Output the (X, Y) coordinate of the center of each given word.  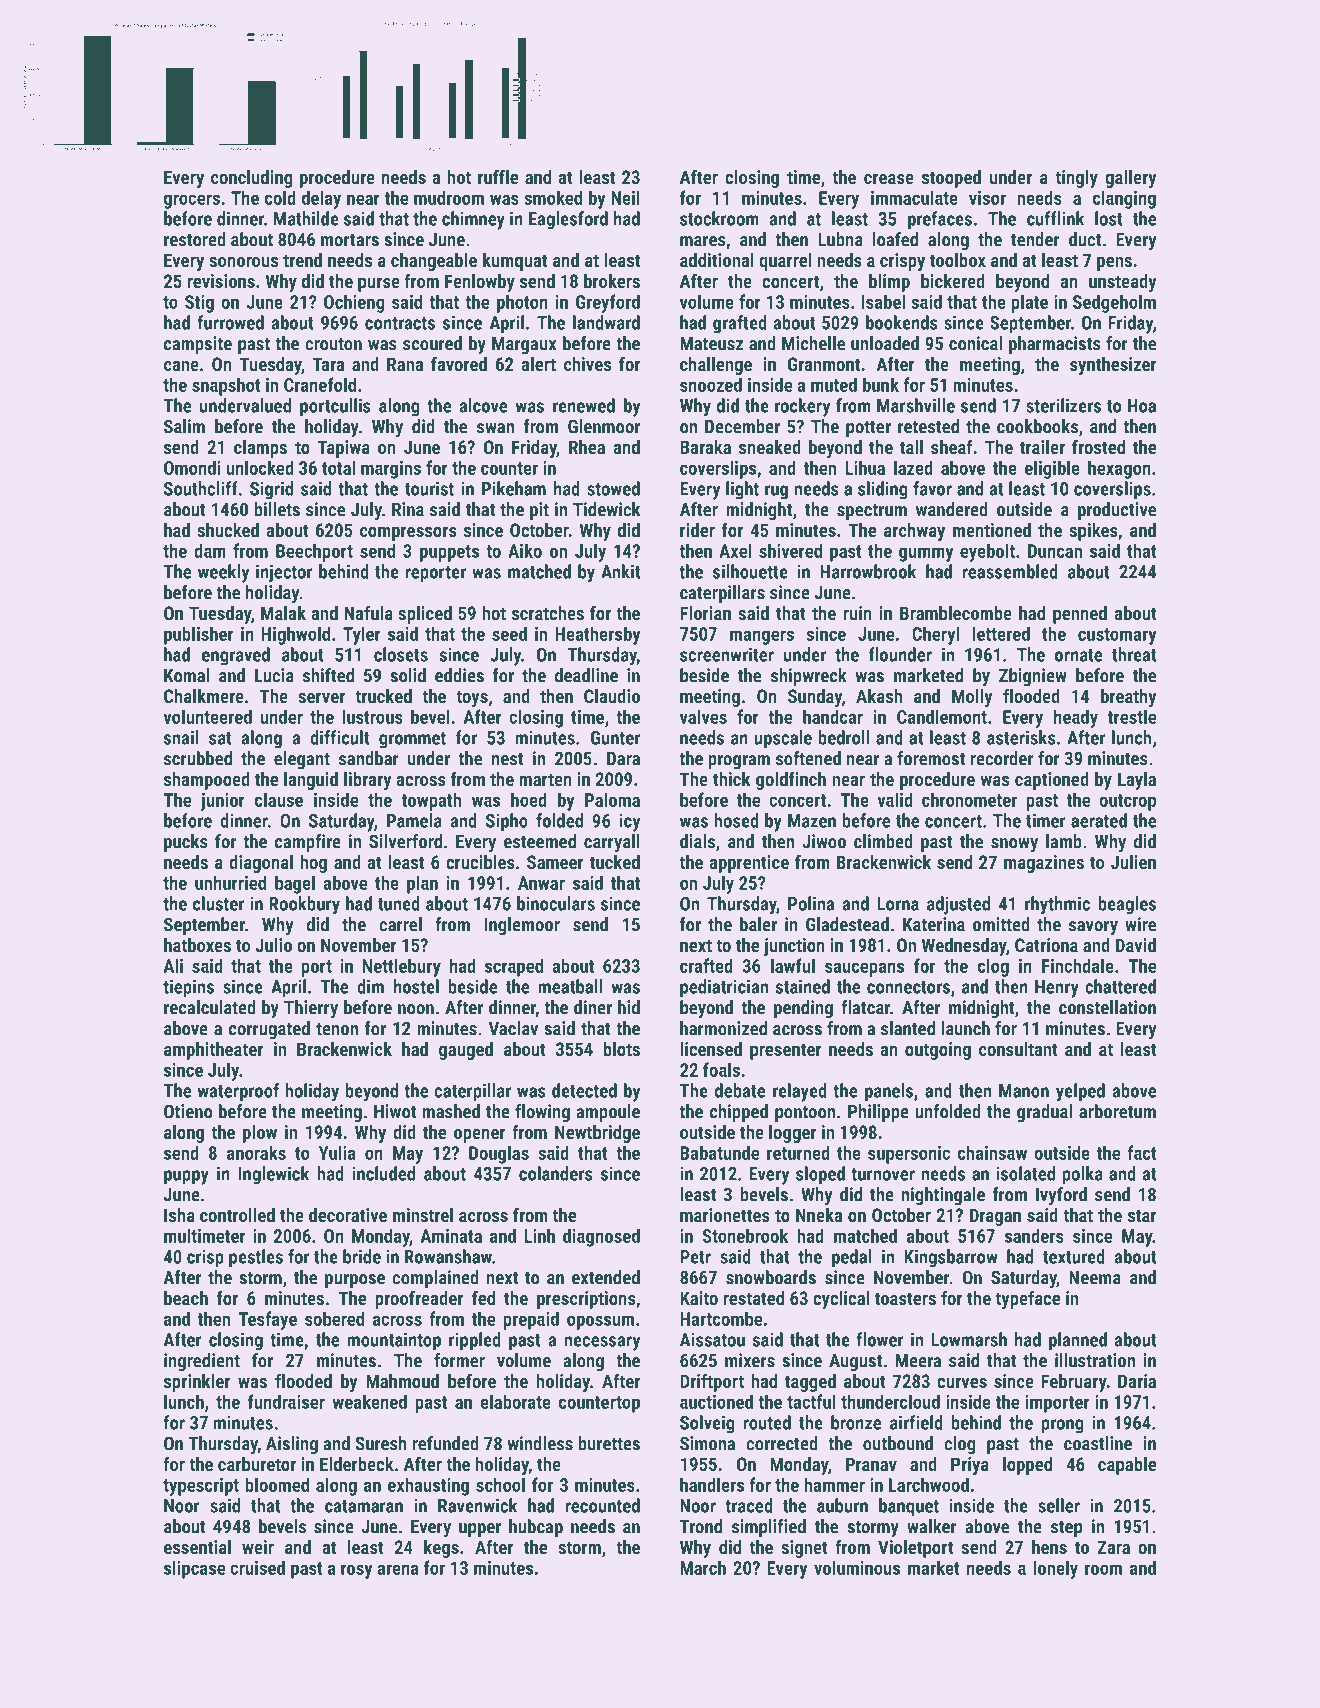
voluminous (857, 1567)
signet (804, 1549)
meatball (570, 986)
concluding (252, 179)
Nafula (368, 612)
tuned (399, 903)
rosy (357, 1571)
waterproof (238, 1092)
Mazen (812, 821)
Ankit (620, 571)
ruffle (498, 176)
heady (1076, 718)
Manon (1024, 1091)
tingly (1076, 179)
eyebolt (987, 552)
